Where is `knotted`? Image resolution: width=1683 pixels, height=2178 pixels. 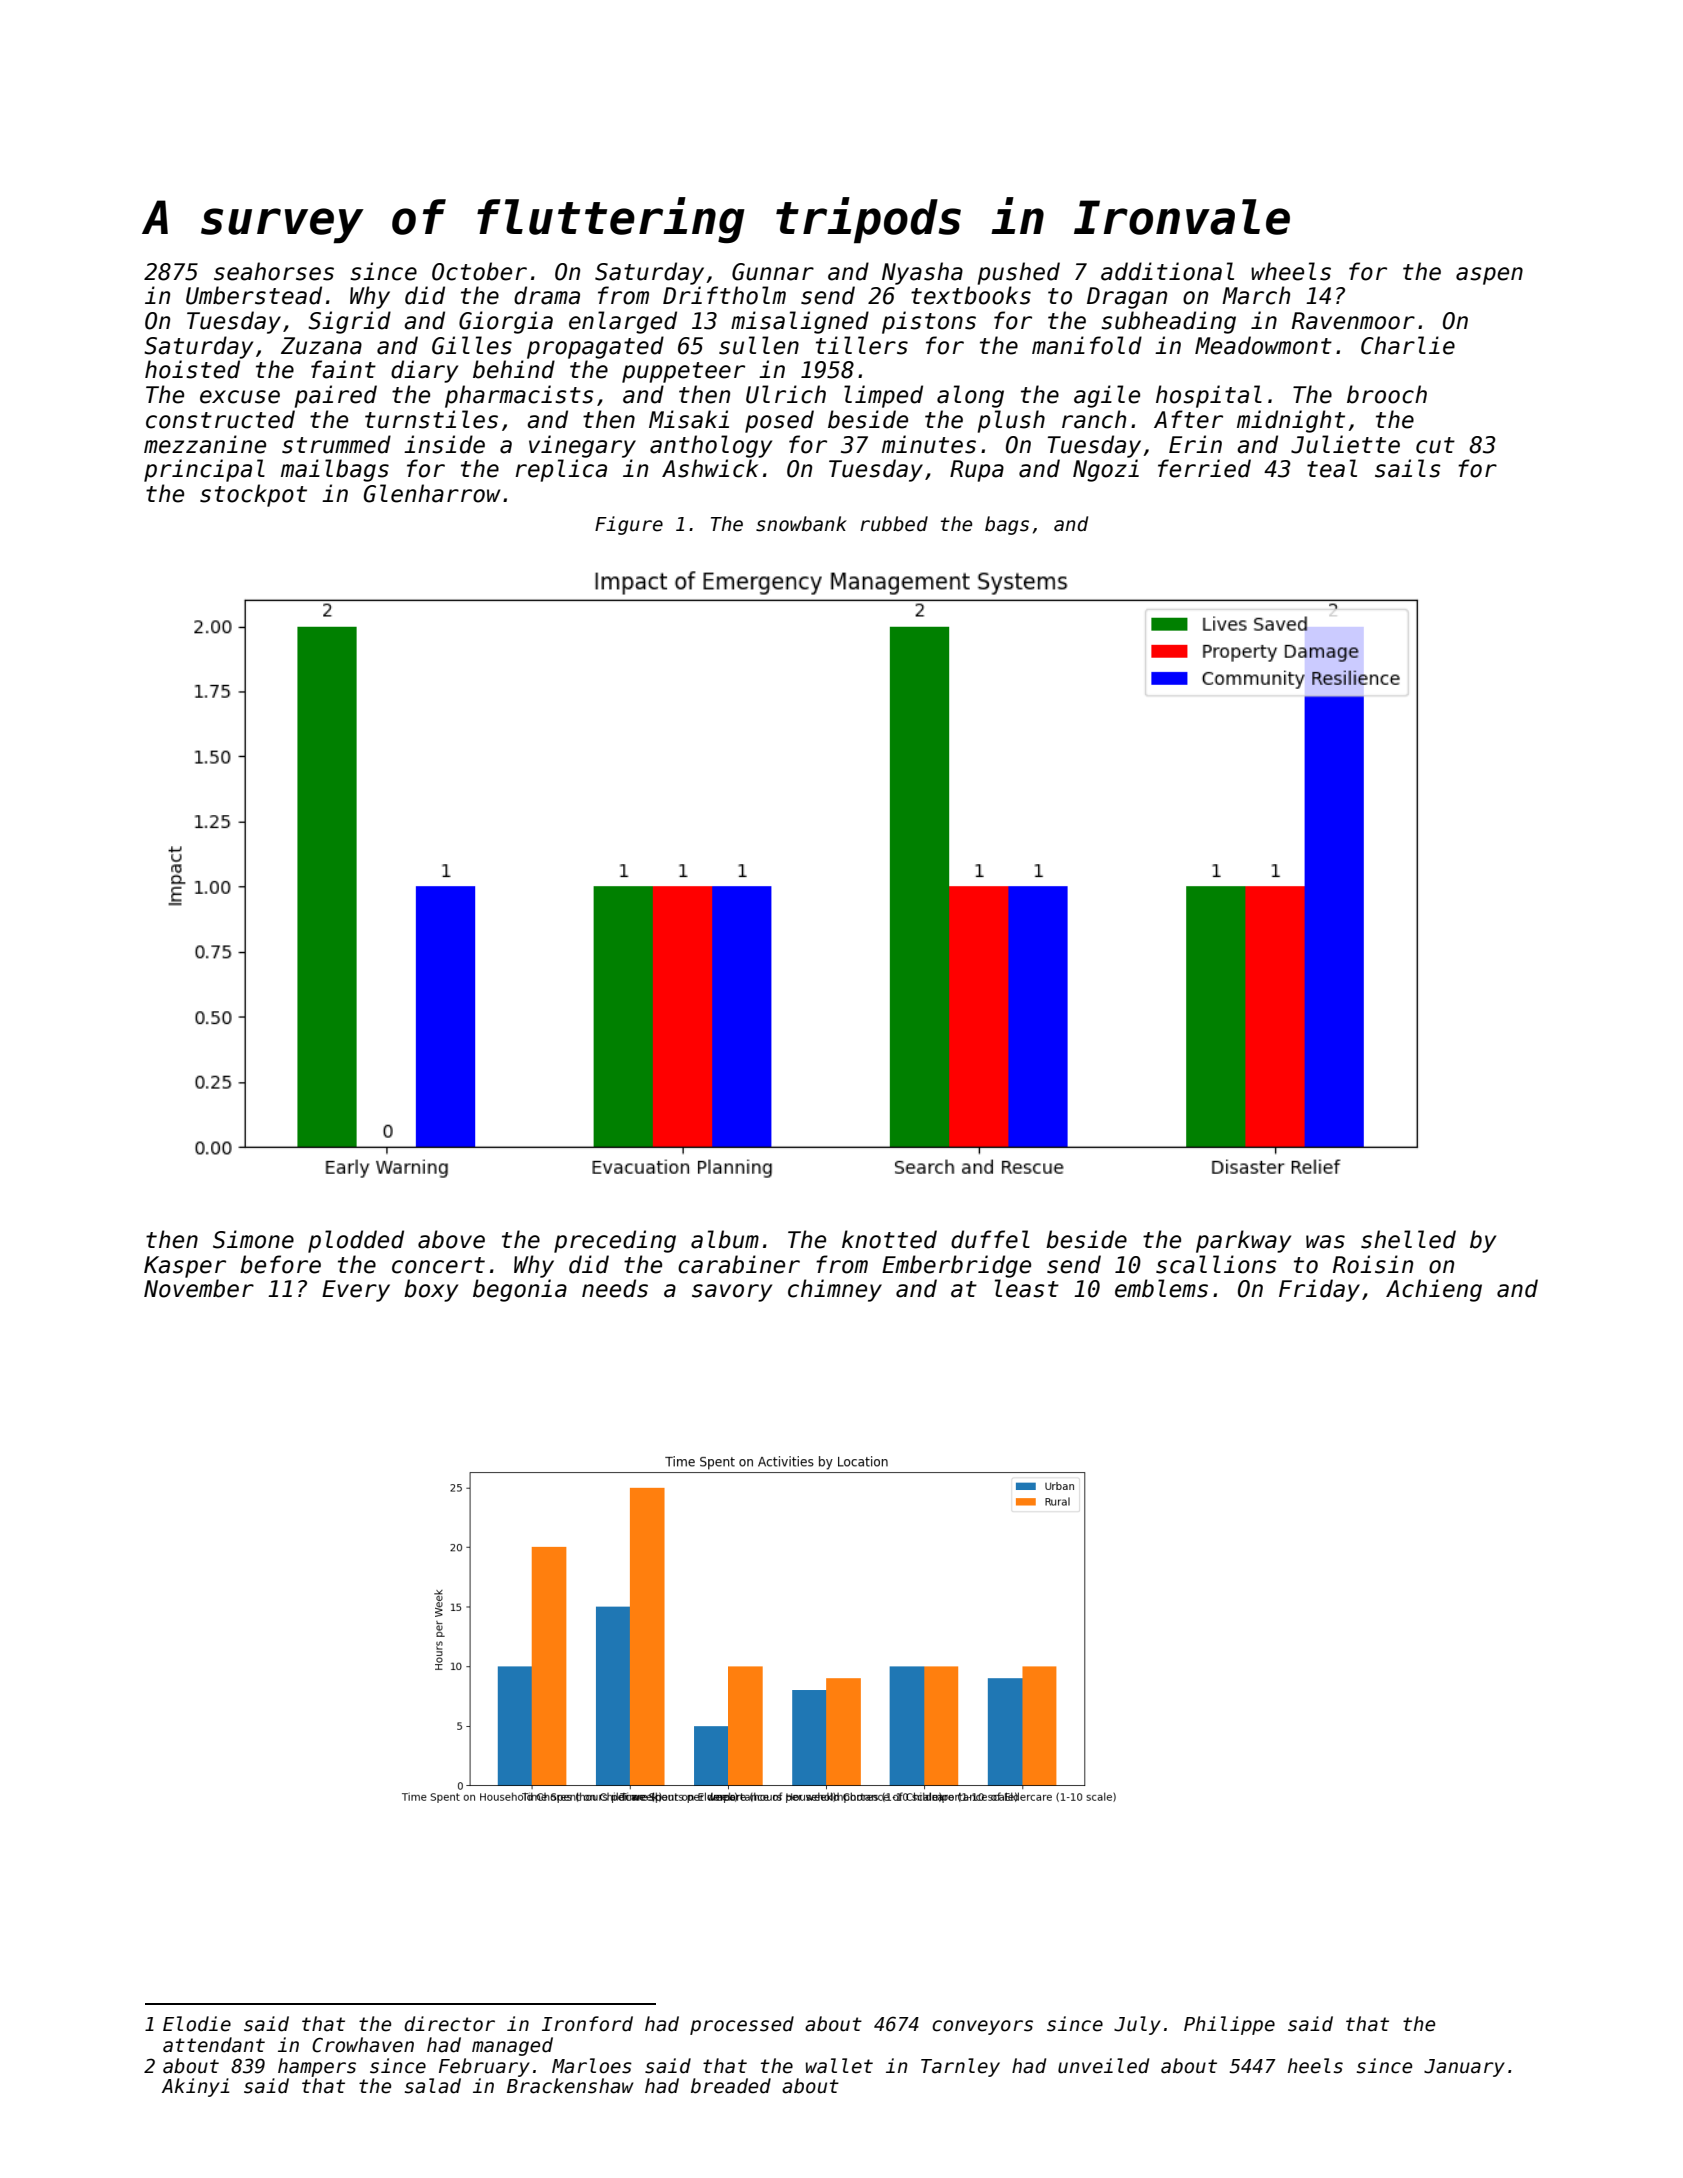 knotted is located at coordinates (889, 1239).
